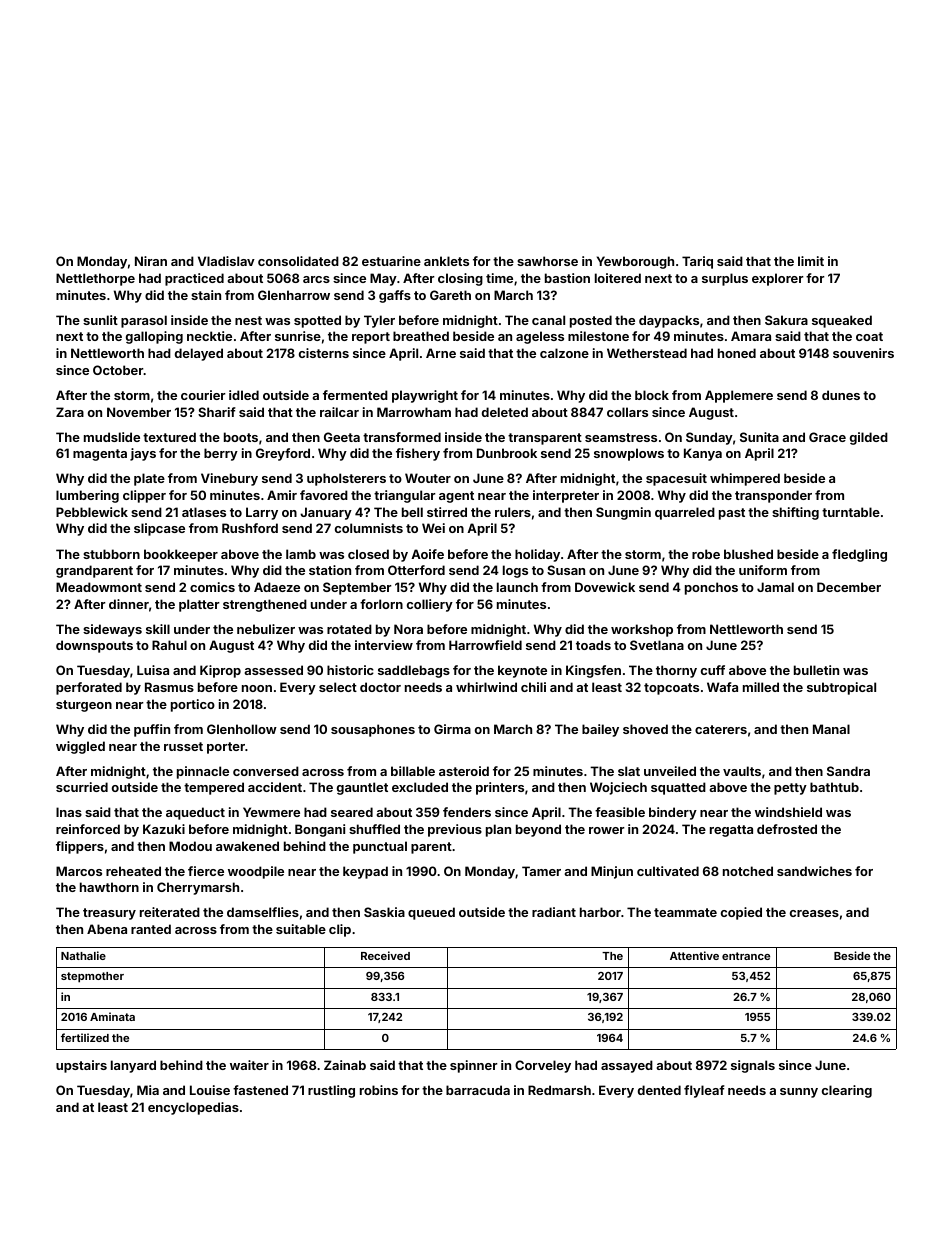 This document has height=1233, width=952. Describe the element at coordinates (414, 671) in the document. I see `saddlebags` at that location.
